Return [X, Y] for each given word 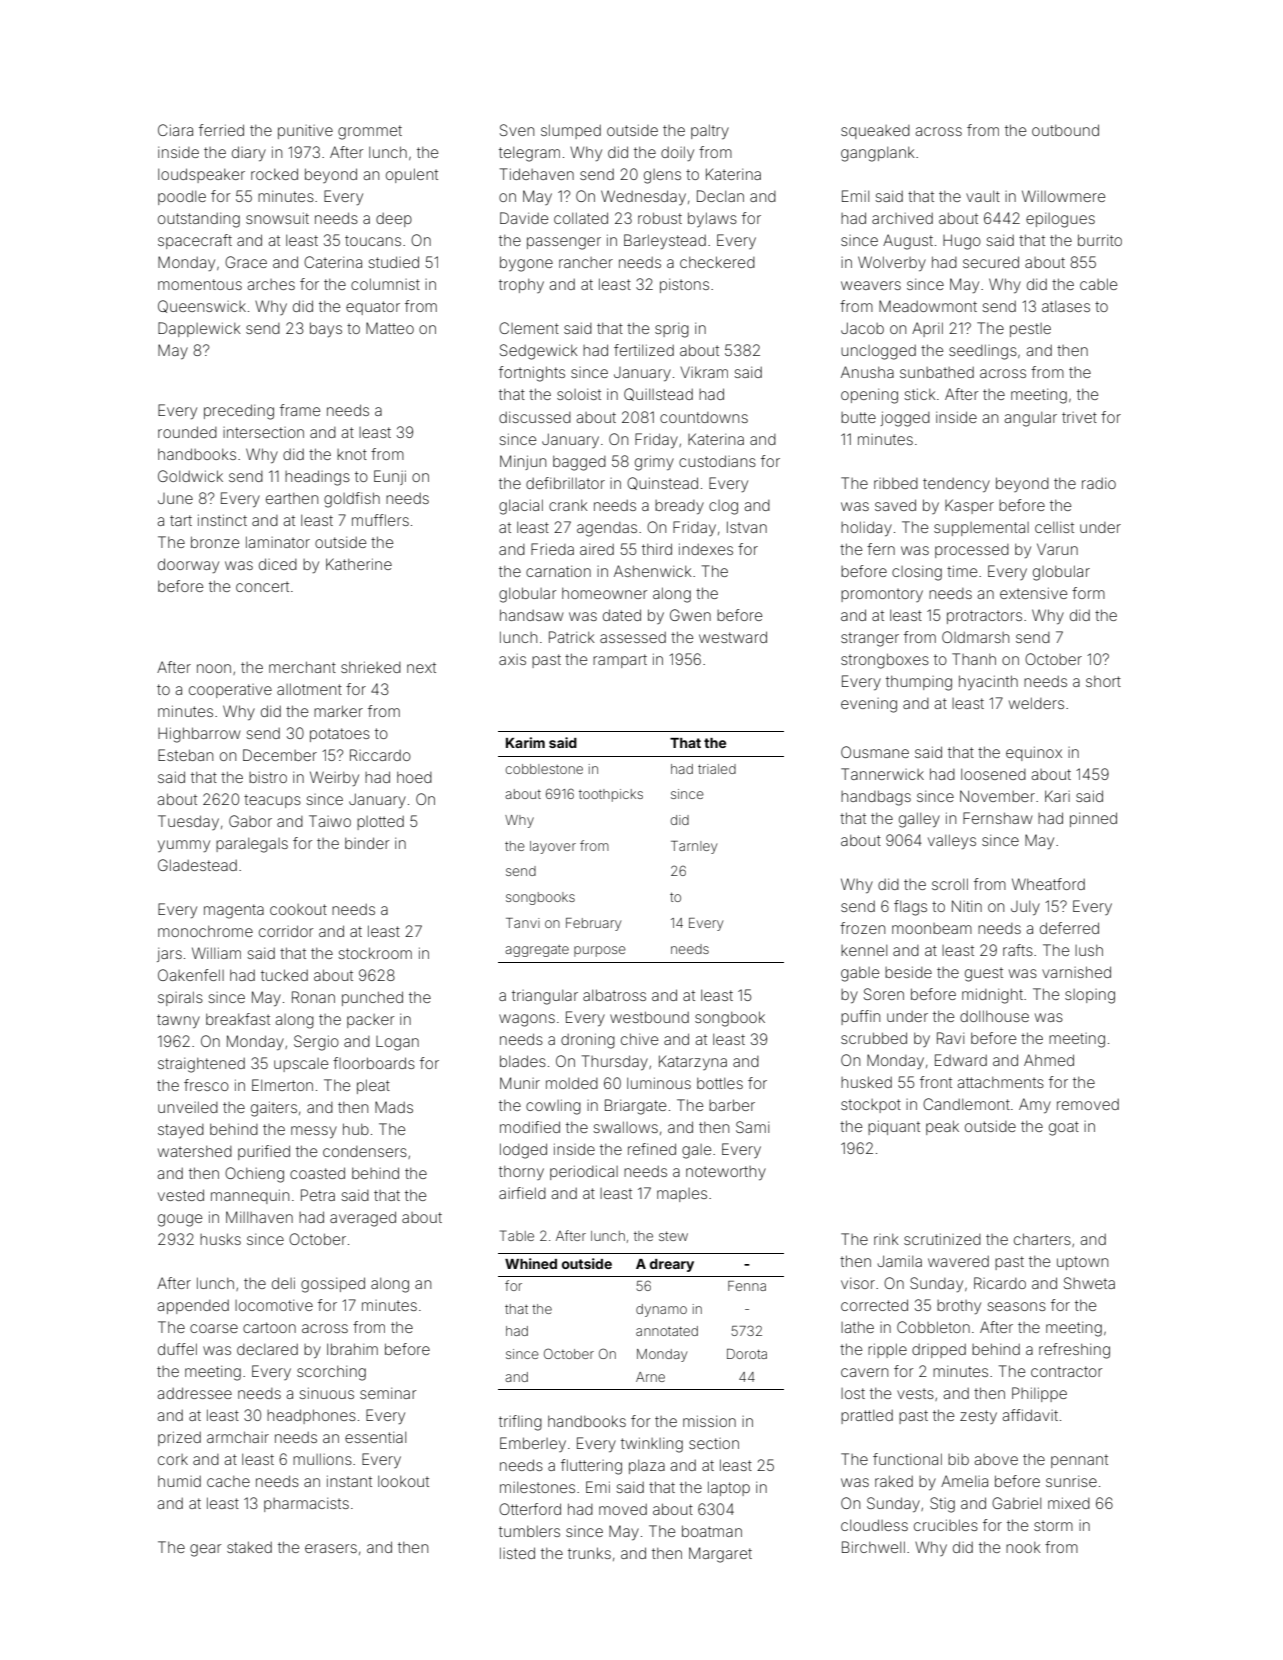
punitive [305, 132]
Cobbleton [933, 1327]
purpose [600, 951]
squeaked [875, 132]
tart [181, 520]
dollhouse [994, 1016]
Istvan [747, 527]
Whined [531, 1263]
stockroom [375, 953]
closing [917, 573]
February [593, 924]
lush [1089, 950]
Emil [855, 196]
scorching [331, 1373]
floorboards [374, 1063]
